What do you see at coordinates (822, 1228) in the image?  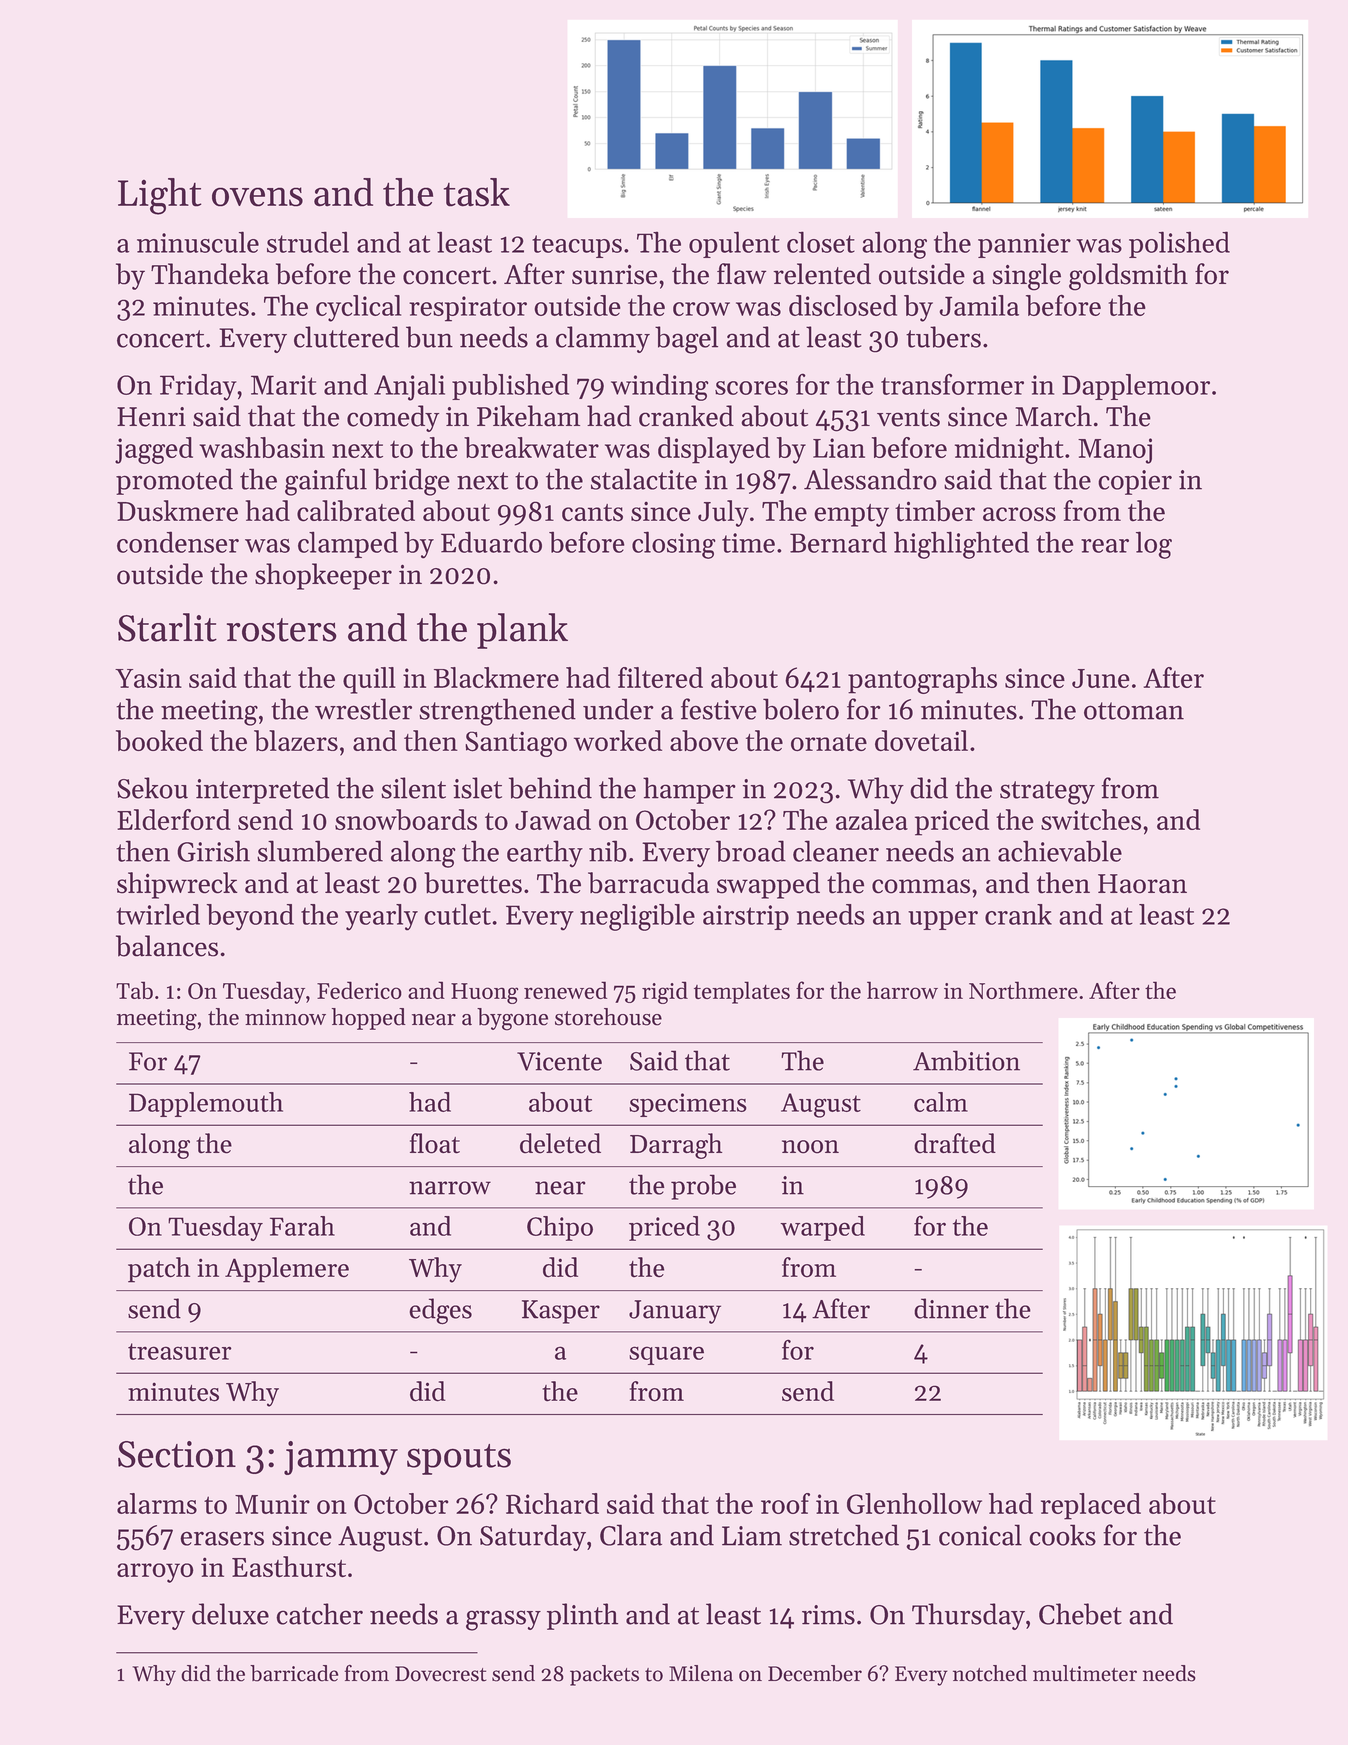 I see `warped` at bounding box center [822, 1228].
